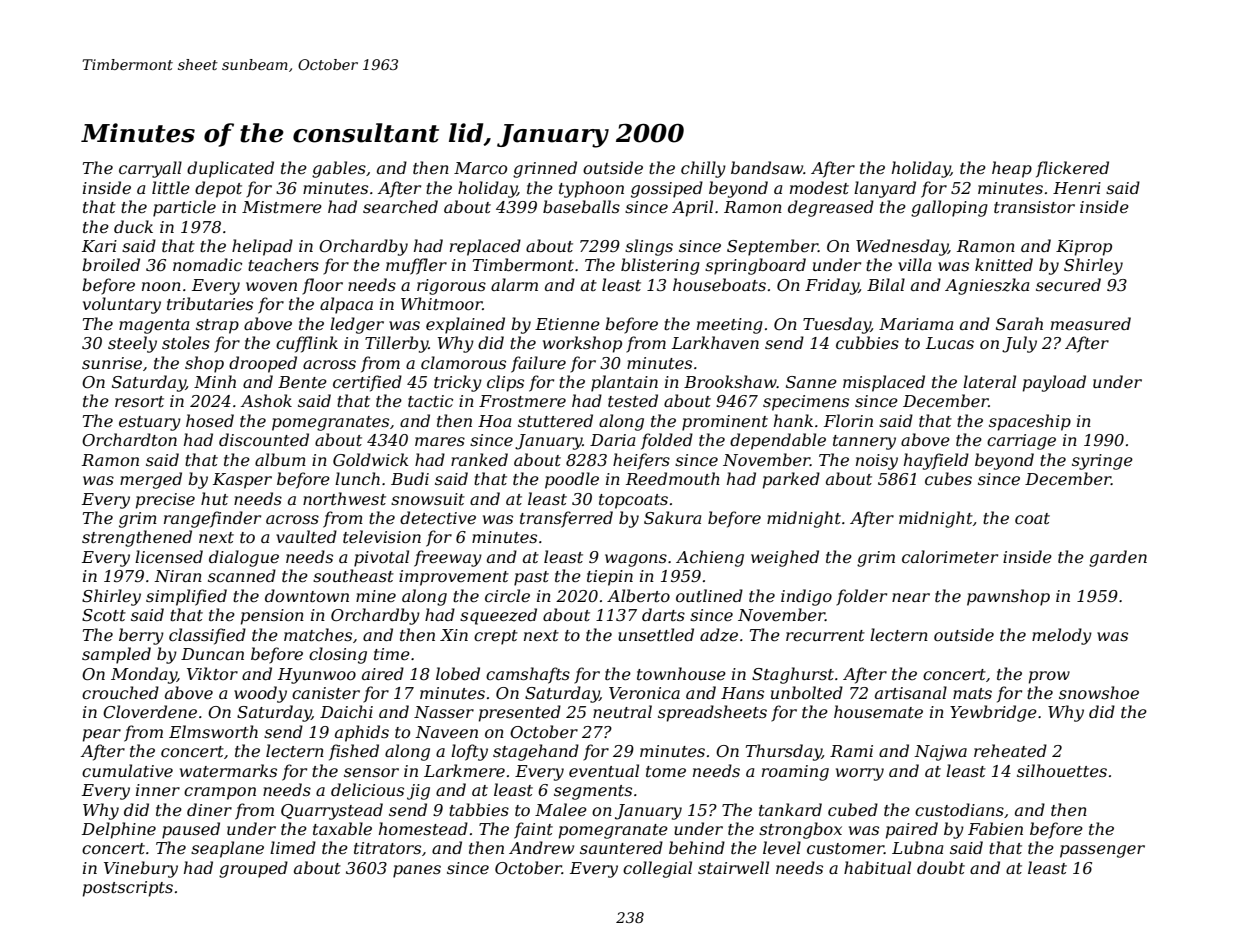 Image resolution: width=1233 pixels, height=952 pixels. I want to click on merged, so click(151, 480).
